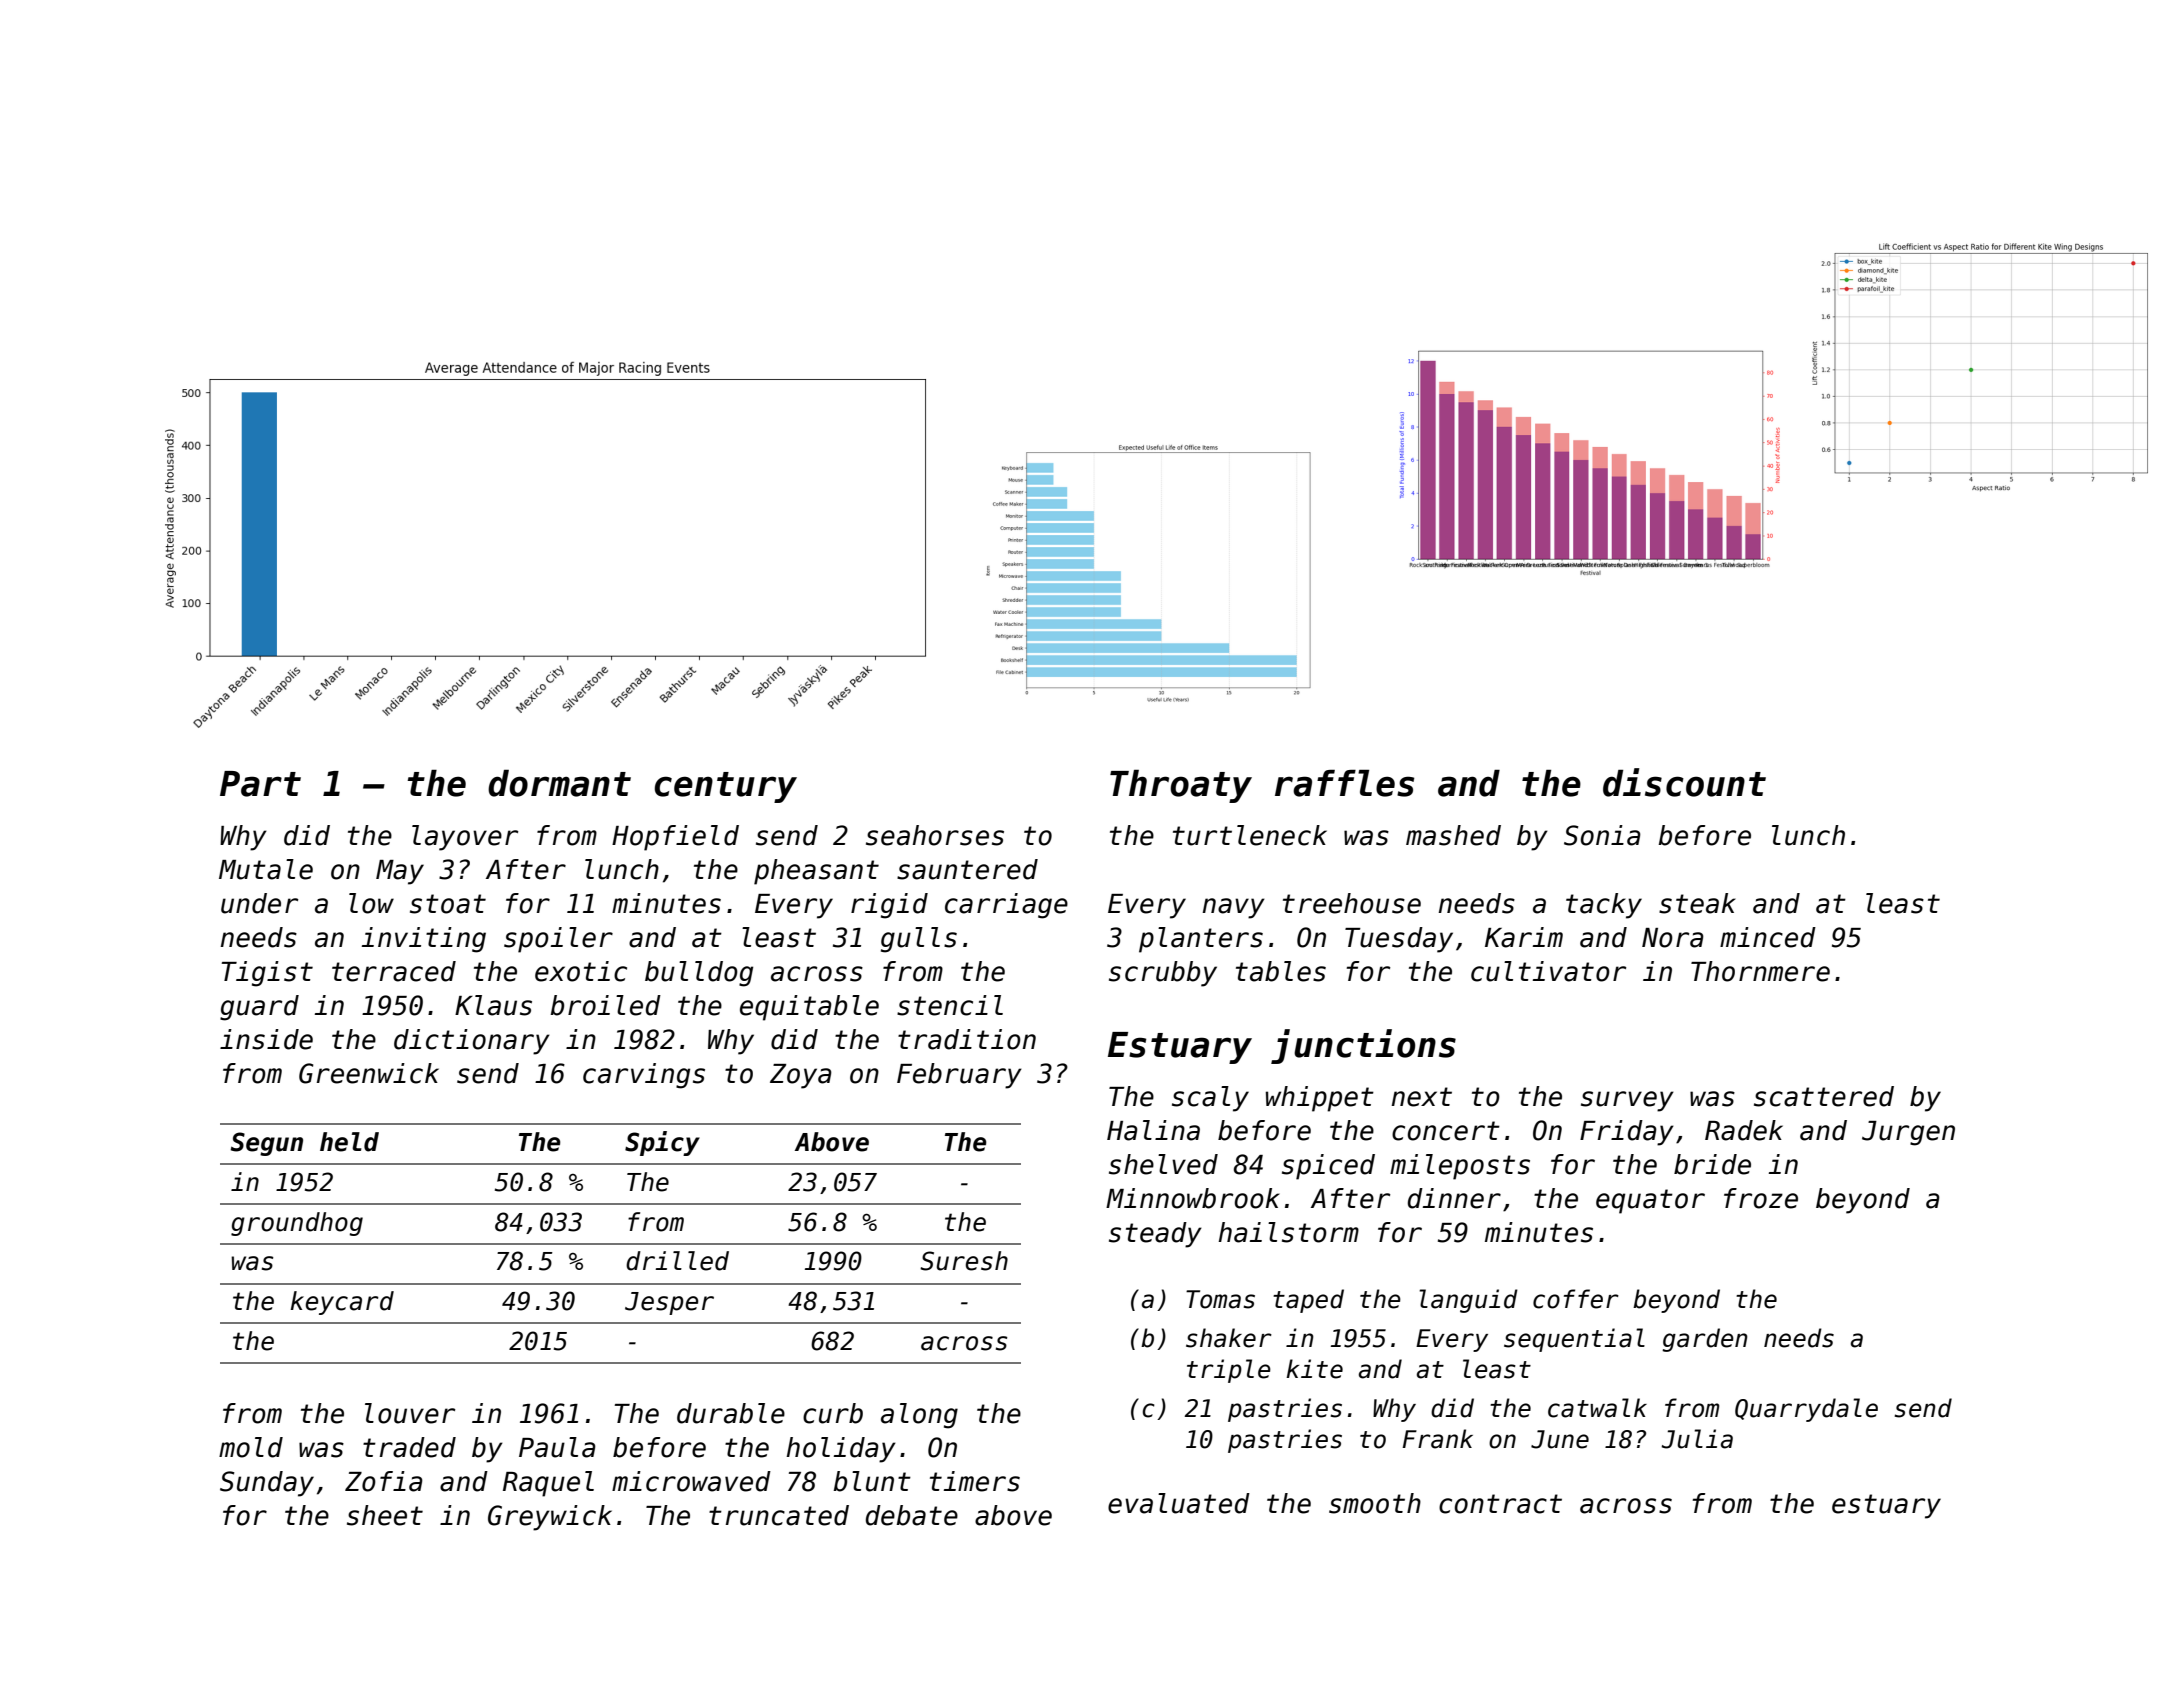  Describe the element at coordinates (1602, 835) in the page. I see `Sonia` at that location.
